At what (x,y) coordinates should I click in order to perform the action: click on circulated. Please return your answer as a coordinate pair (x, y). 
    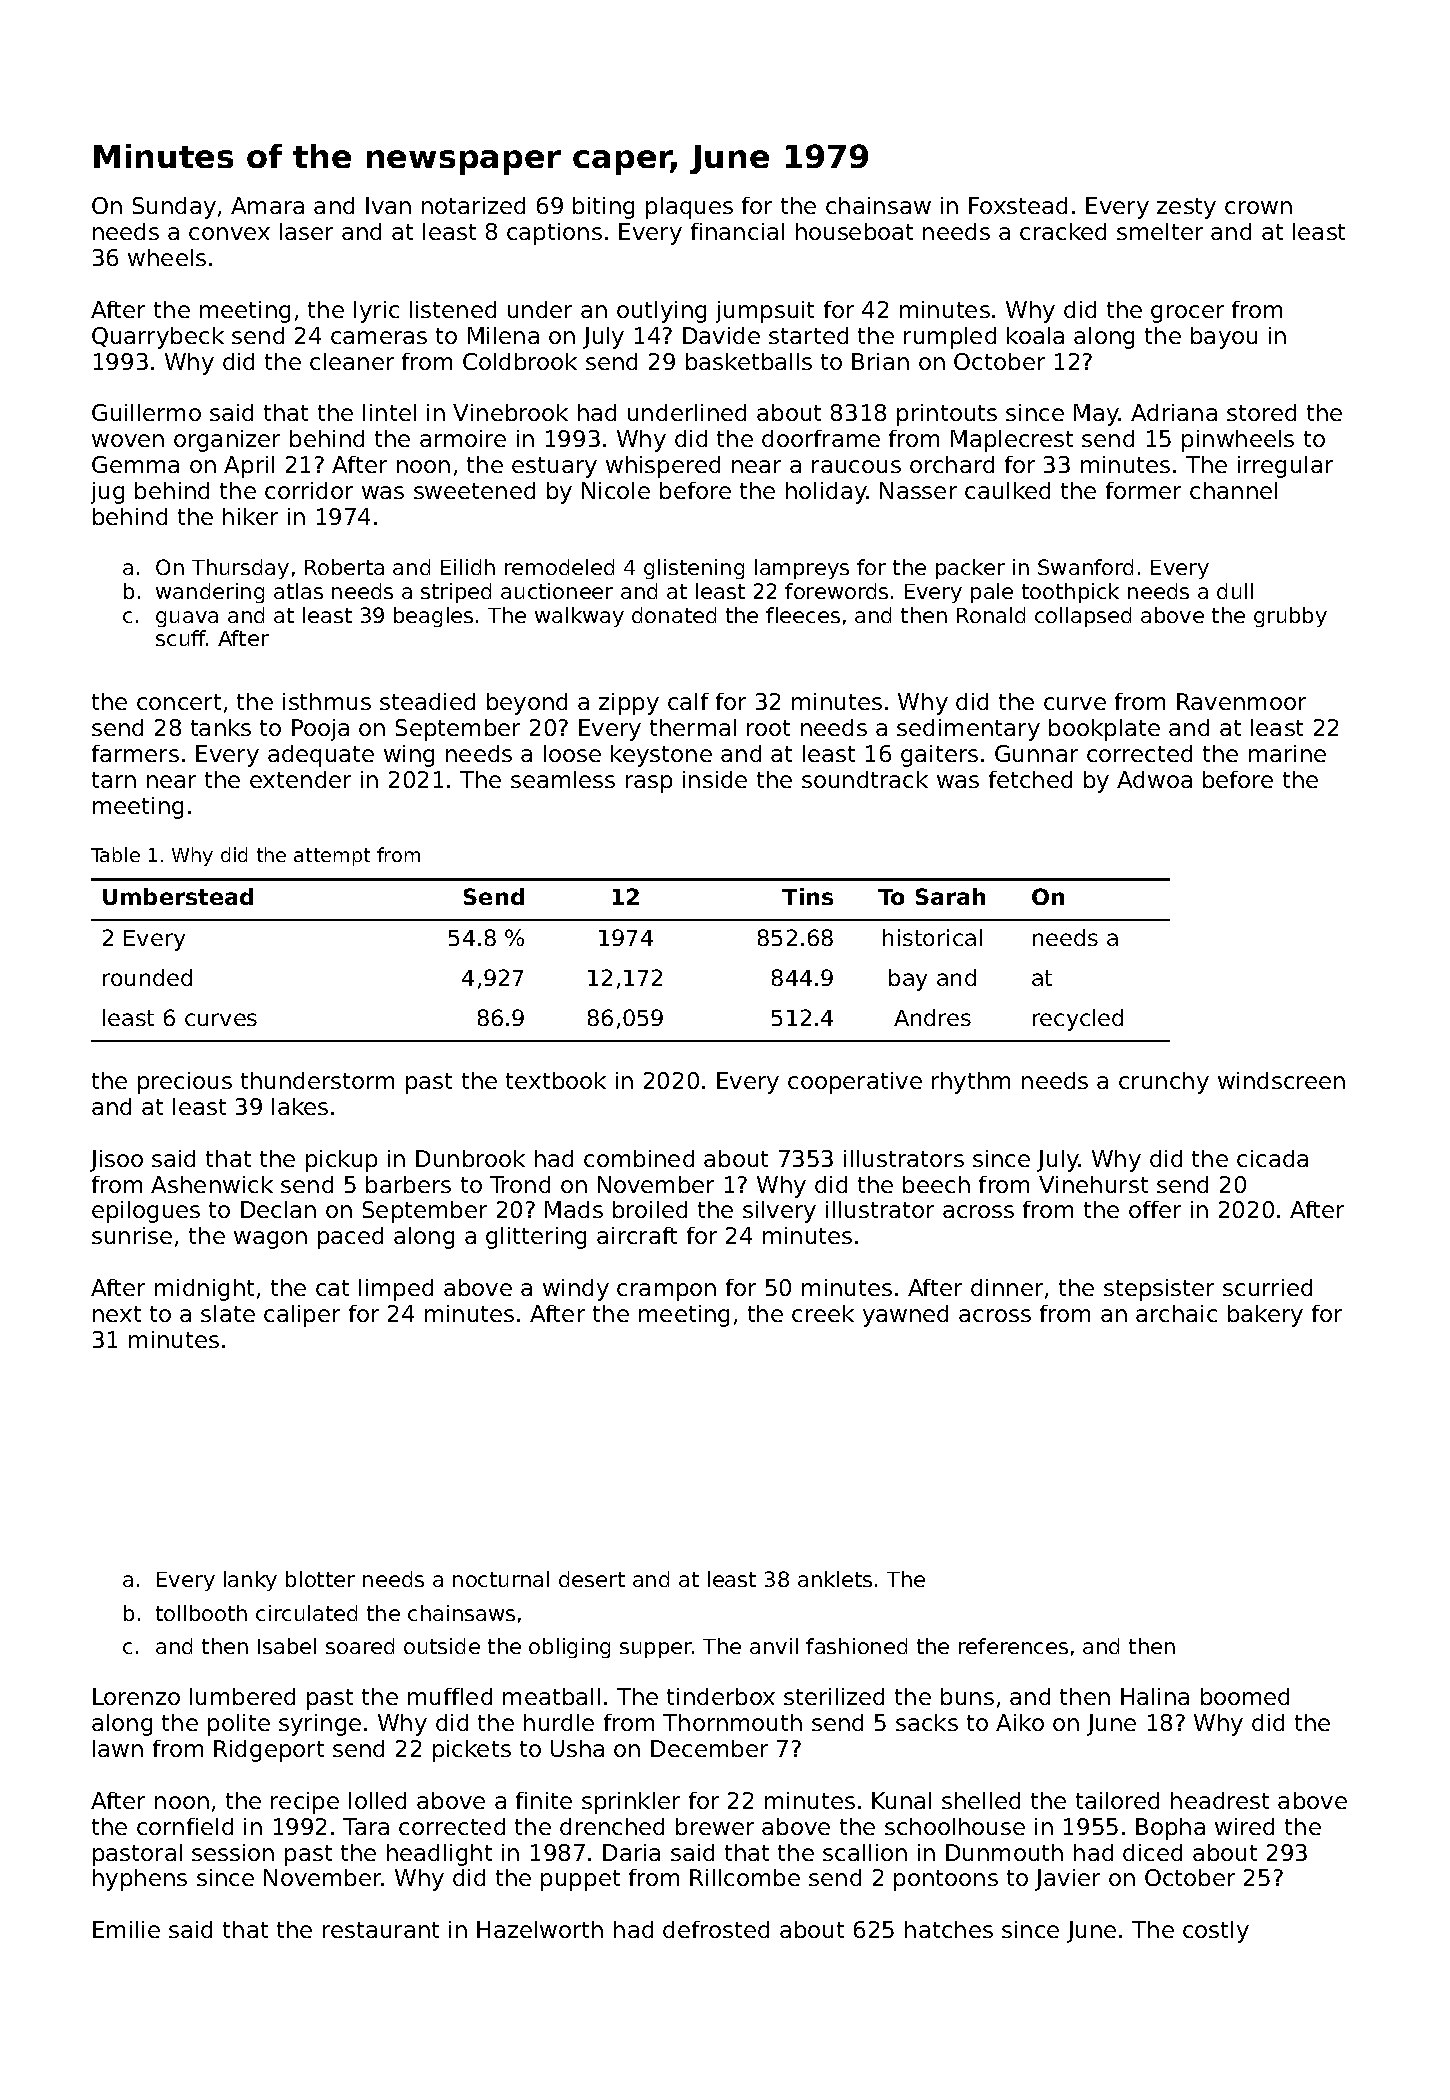
    Looking at the image, I should click on (306, 1613).
